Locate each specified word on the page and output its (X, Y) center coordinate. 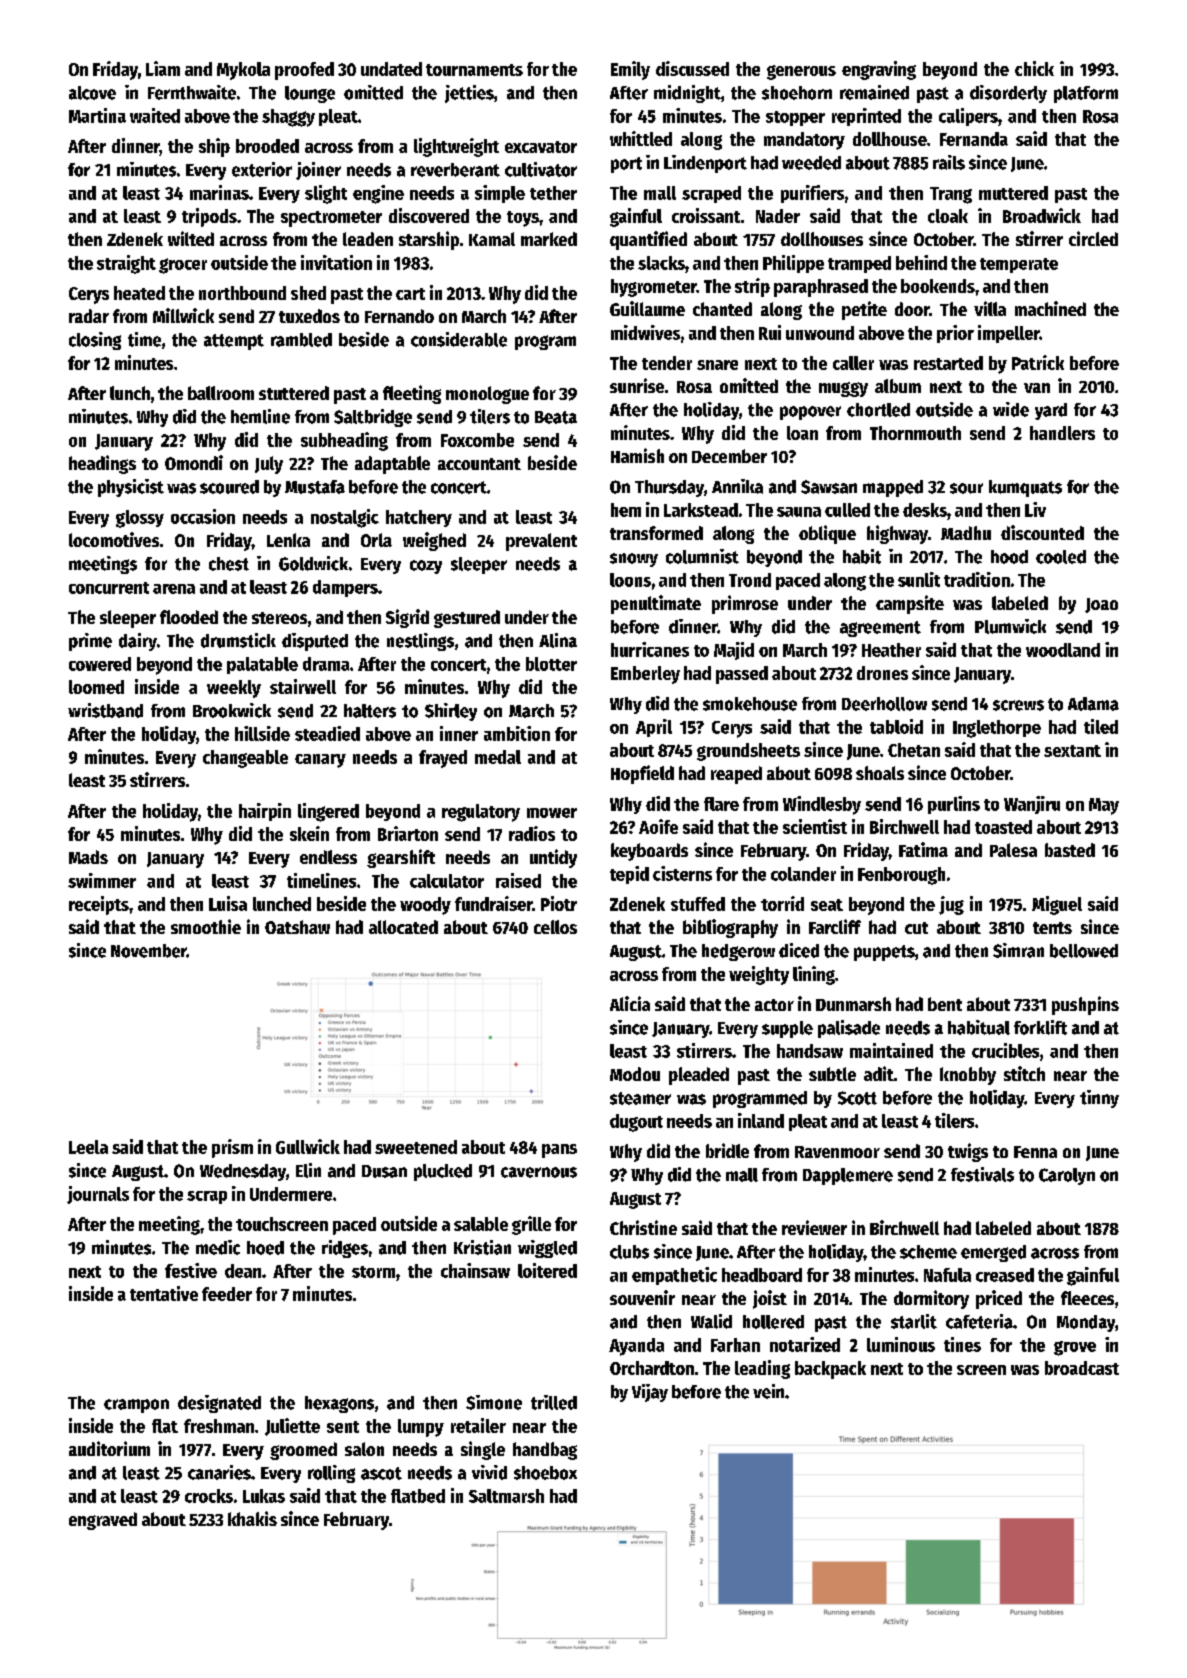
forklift (1040, 1027)
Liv (1035, 509)
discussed (692, 68)
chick (1034, 68)
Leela (88, 1147)
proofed (304, 71)
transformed (656, 533)
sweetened (416, 1147)
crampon (136, 1406)
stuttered (294, 393)
